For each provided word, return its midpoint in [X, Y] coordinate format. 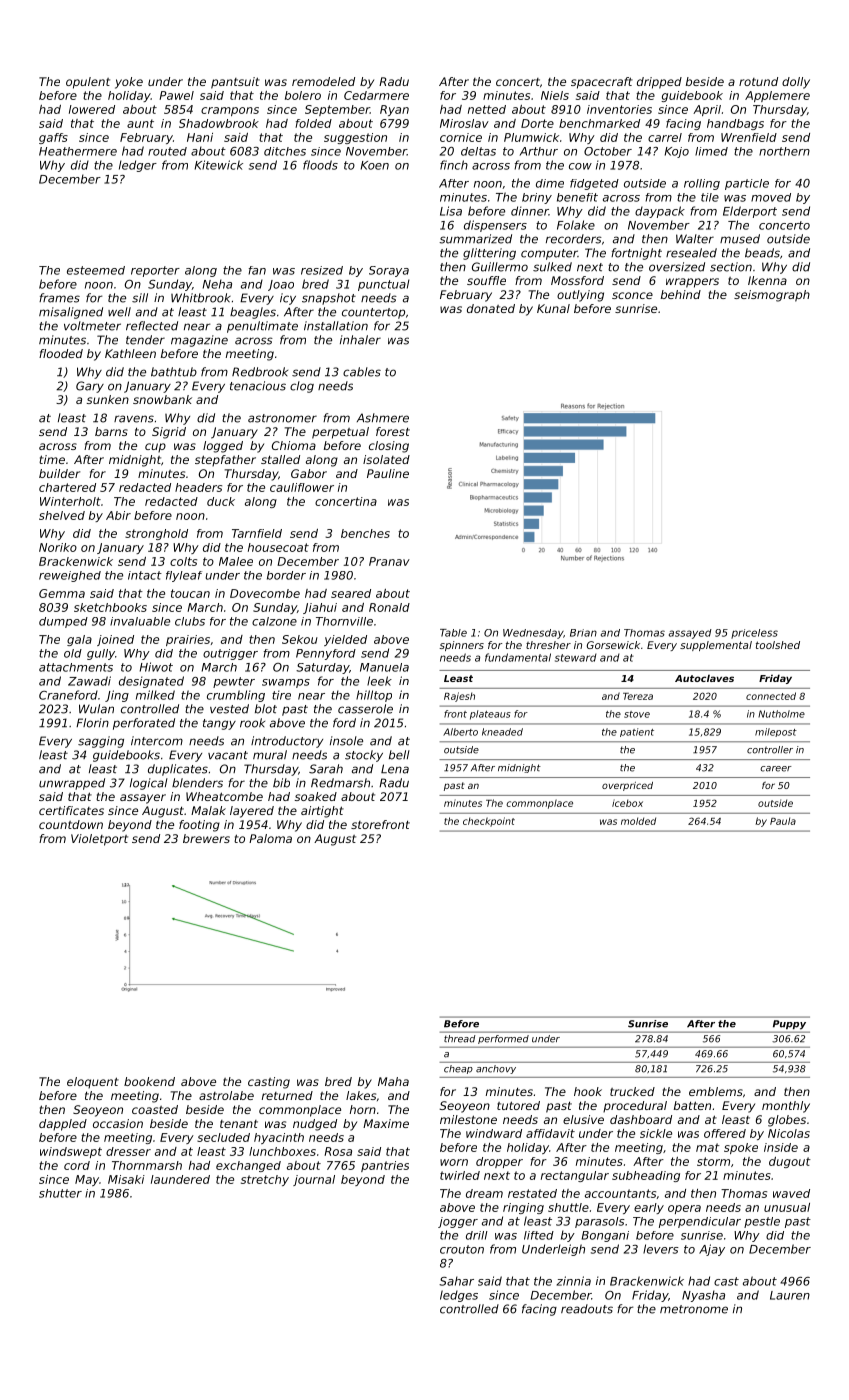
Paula [783, 821]
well [119, 312]
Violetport [99, 840]
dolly [796, 83]
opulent [88, 83]
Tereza [638, 696]
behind [681, 294]
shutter [60, 1193]
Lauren [790, 1295]
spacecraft [602, 83]
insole [346, 741]
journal [314, 1180]
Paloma [270, 838]
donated [491, 308]
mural [270, 755]
